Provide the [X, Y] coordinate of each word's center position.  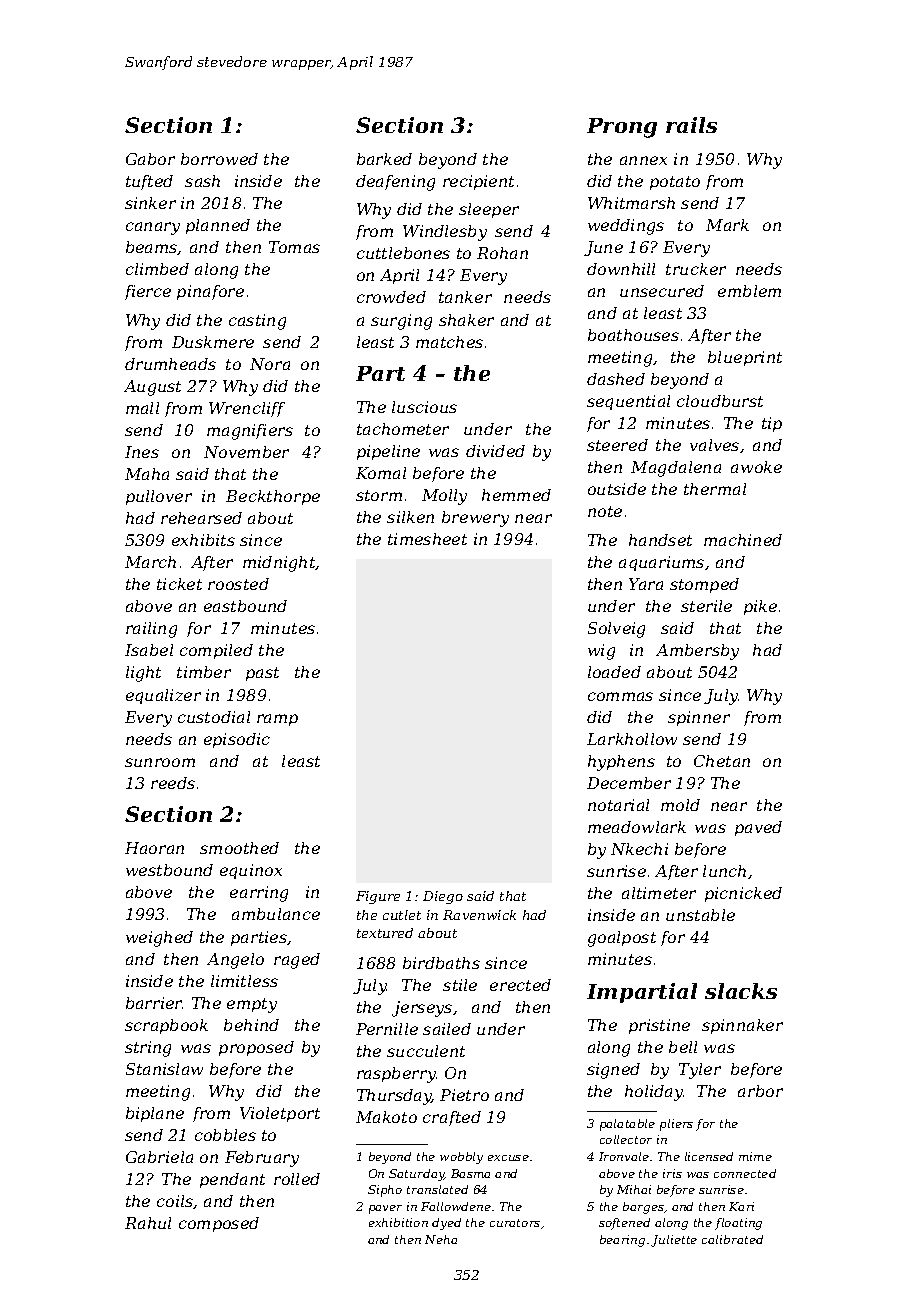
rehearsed [201, 518]
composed [219, 1224]
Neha [441, 1239]
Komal [381, 473]
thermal [715, 489]
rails [691, 125]
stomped [704, 585]
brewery [475, 519]
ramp [277, 720]
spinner [699, 718]
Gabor [150, 159]
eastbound [245, 606]
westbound [169, 870]
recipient [478, 182]
